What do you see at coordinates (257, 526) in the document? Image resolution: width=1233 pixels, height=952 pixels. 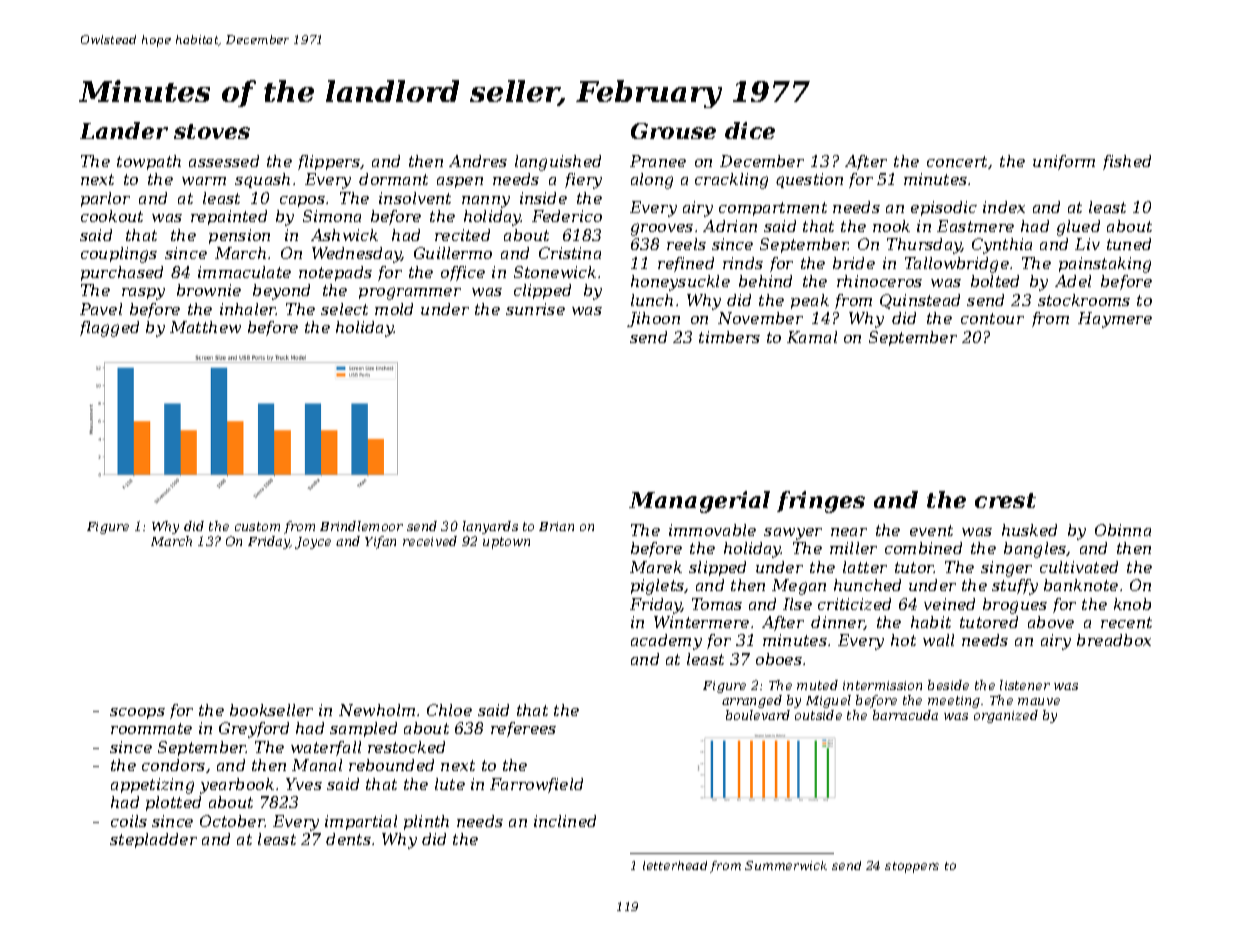 I see `custom` at bounding box center [257, 526].
